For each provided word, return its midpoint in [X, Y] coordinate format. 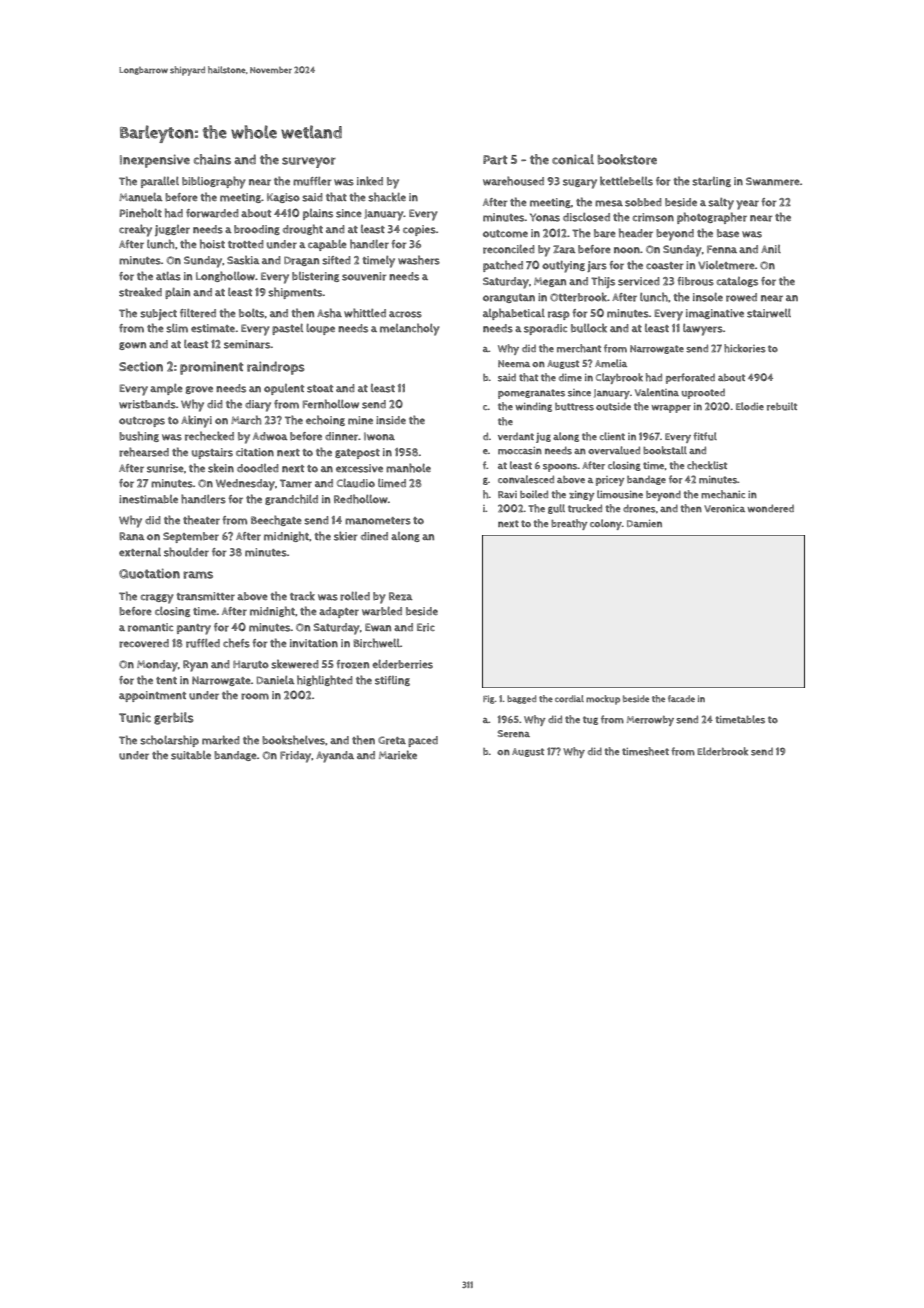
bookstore [627, 159]
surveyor [309, 162]
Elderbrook [722, 751]
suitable [191, 755]
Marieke [398, 755]
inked [370, 181]
